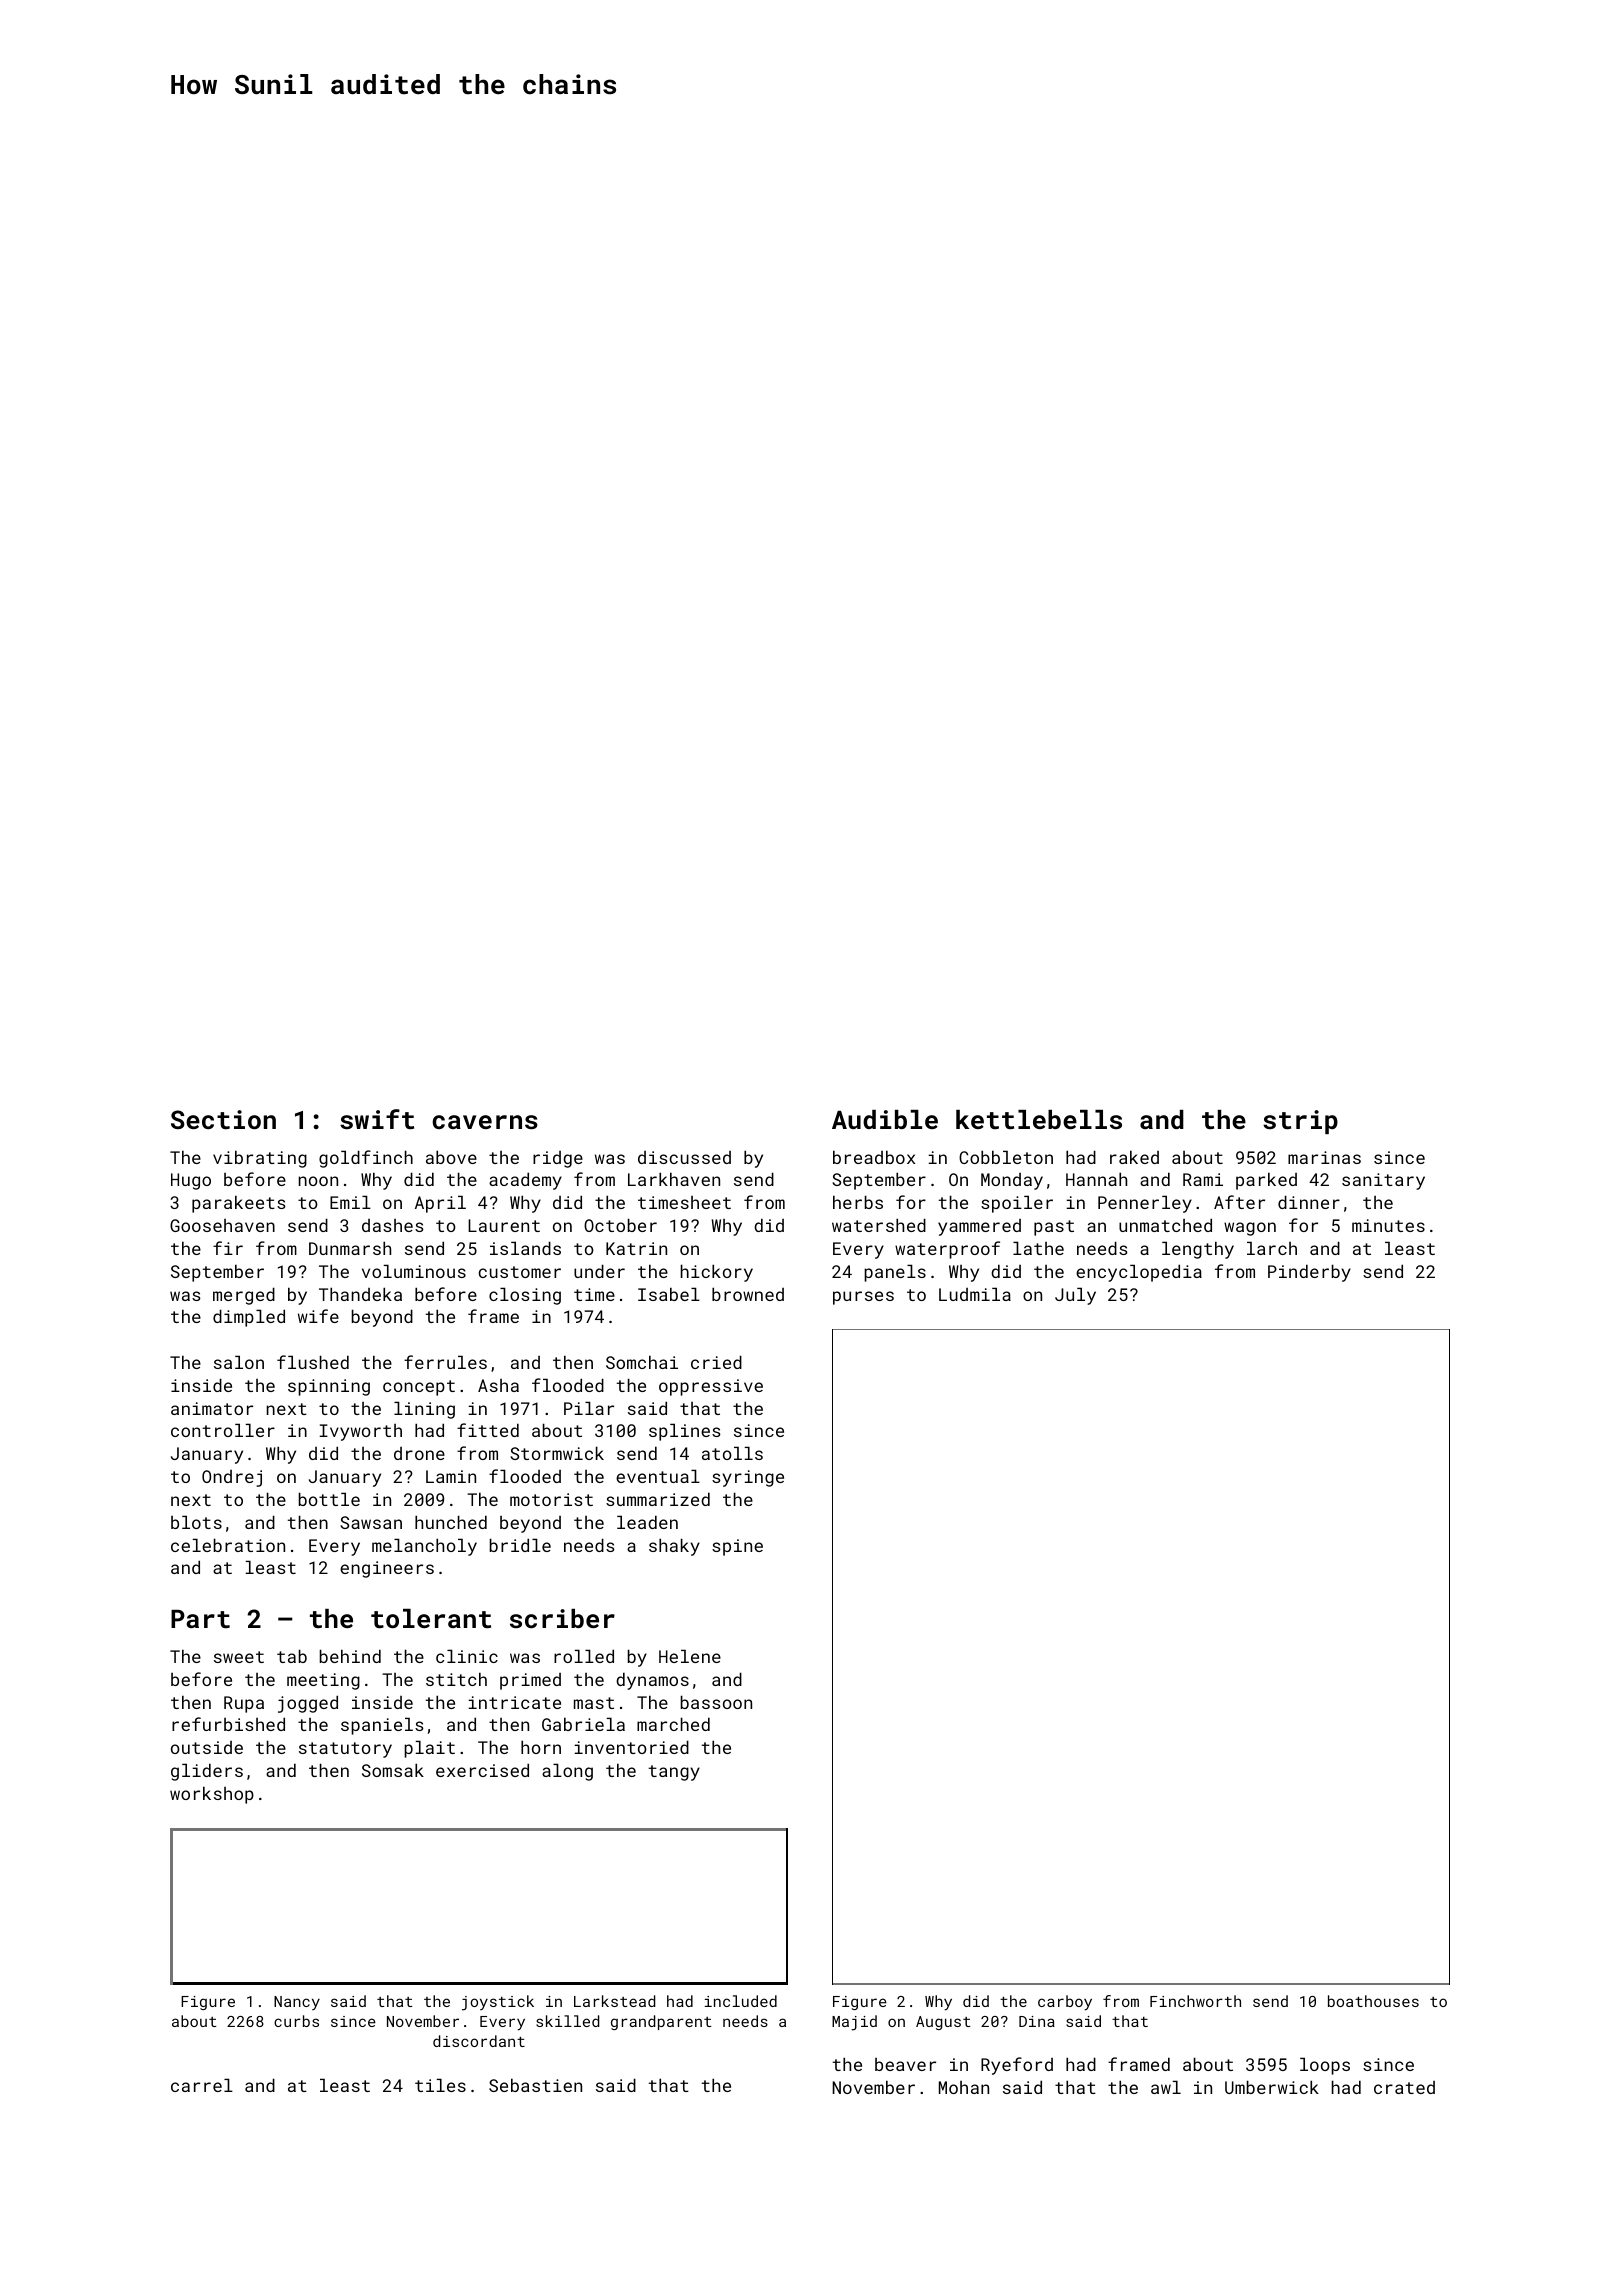  I want to click on Section, so click(223, 1120).
